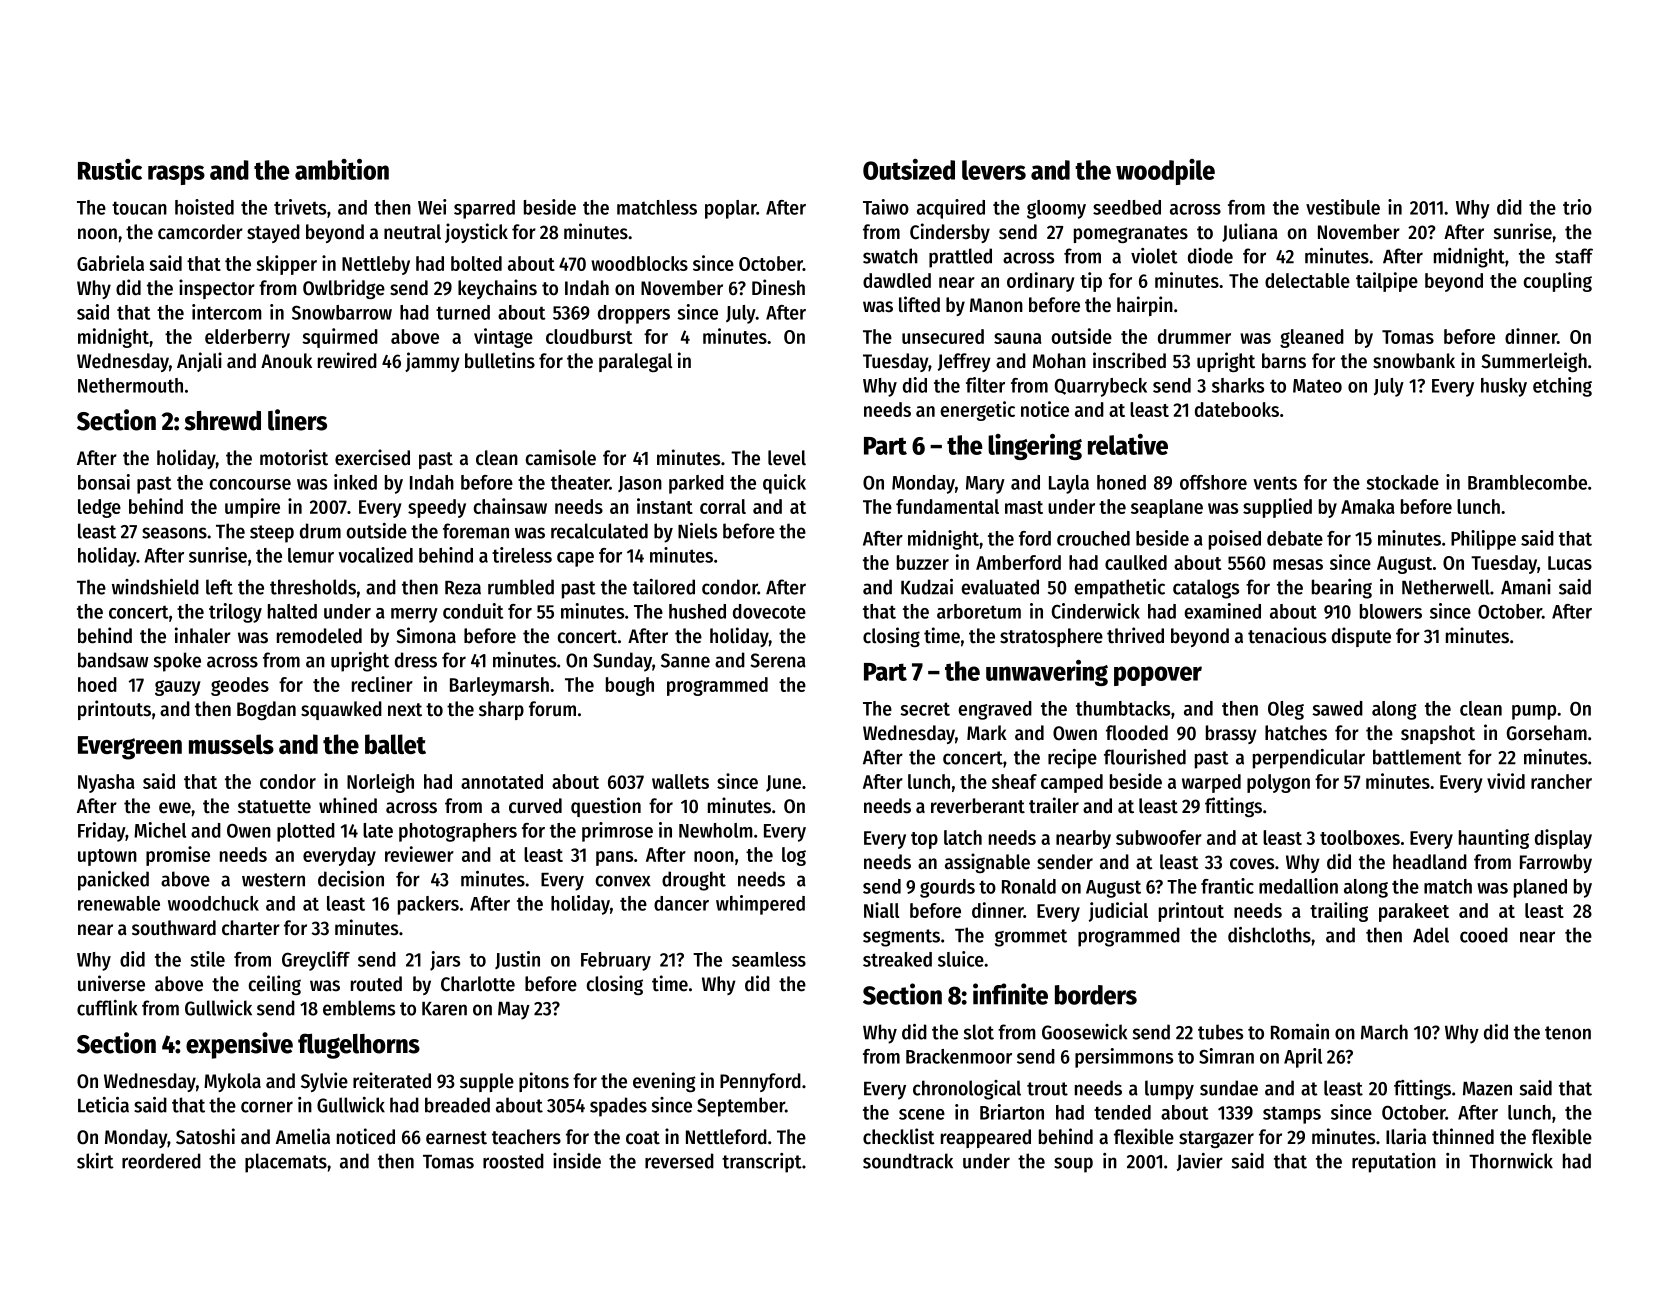 The height and width of the document is (1290, 1669). Describe the element at coordinates (762, 1163) in the document. I see `transcript` at that location.
